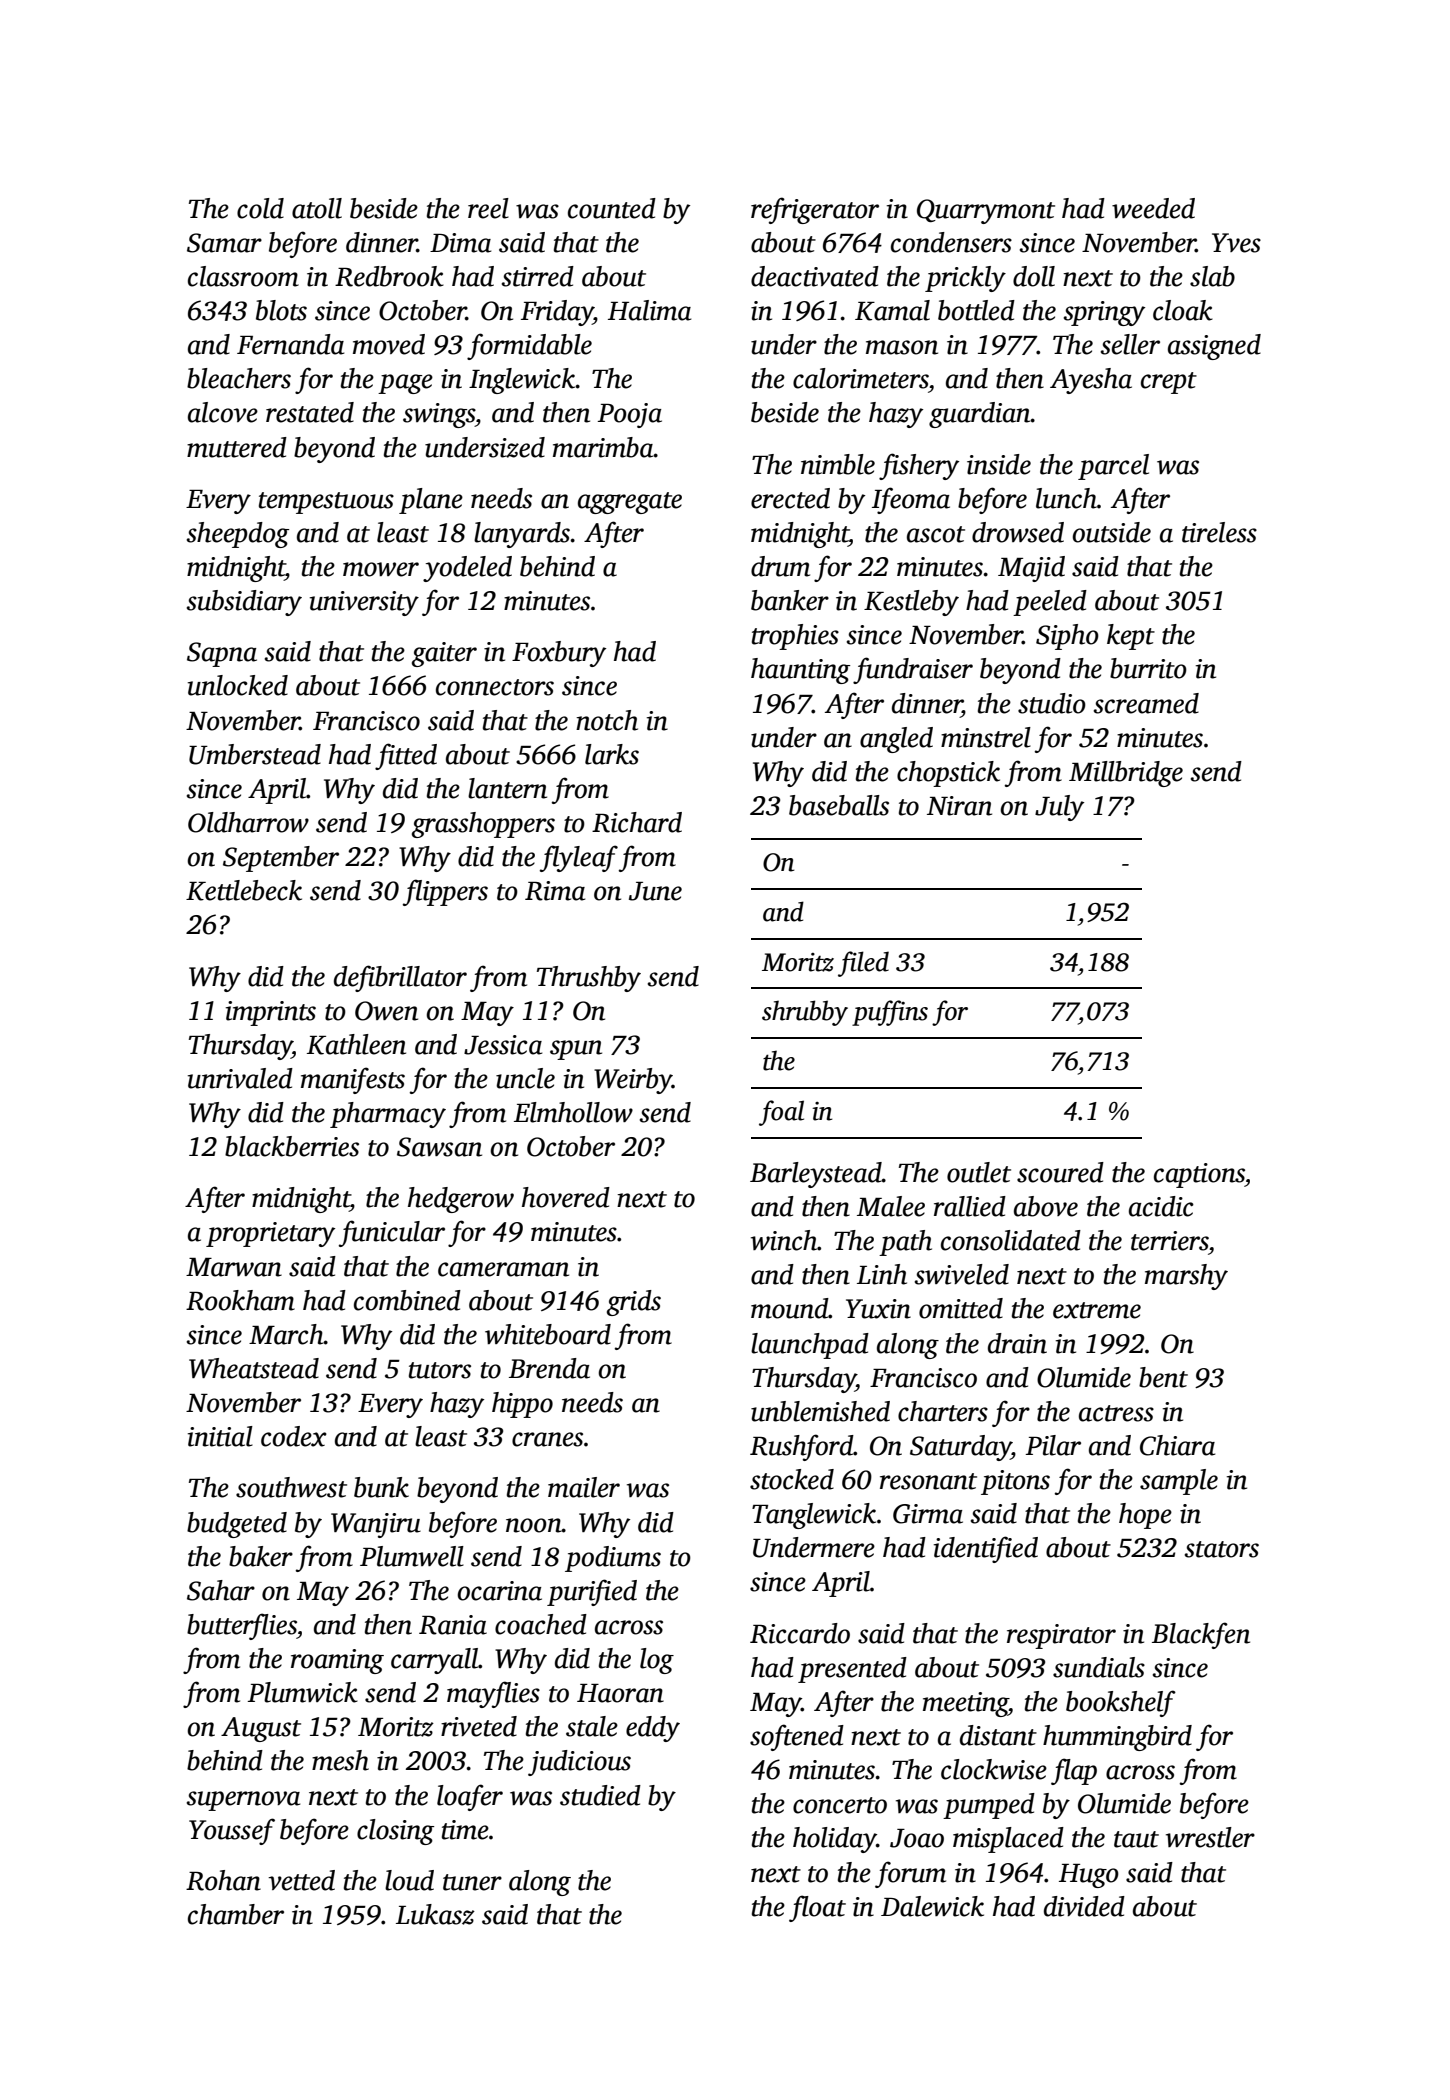  I want to click on assigned, so click(1214, 347).
